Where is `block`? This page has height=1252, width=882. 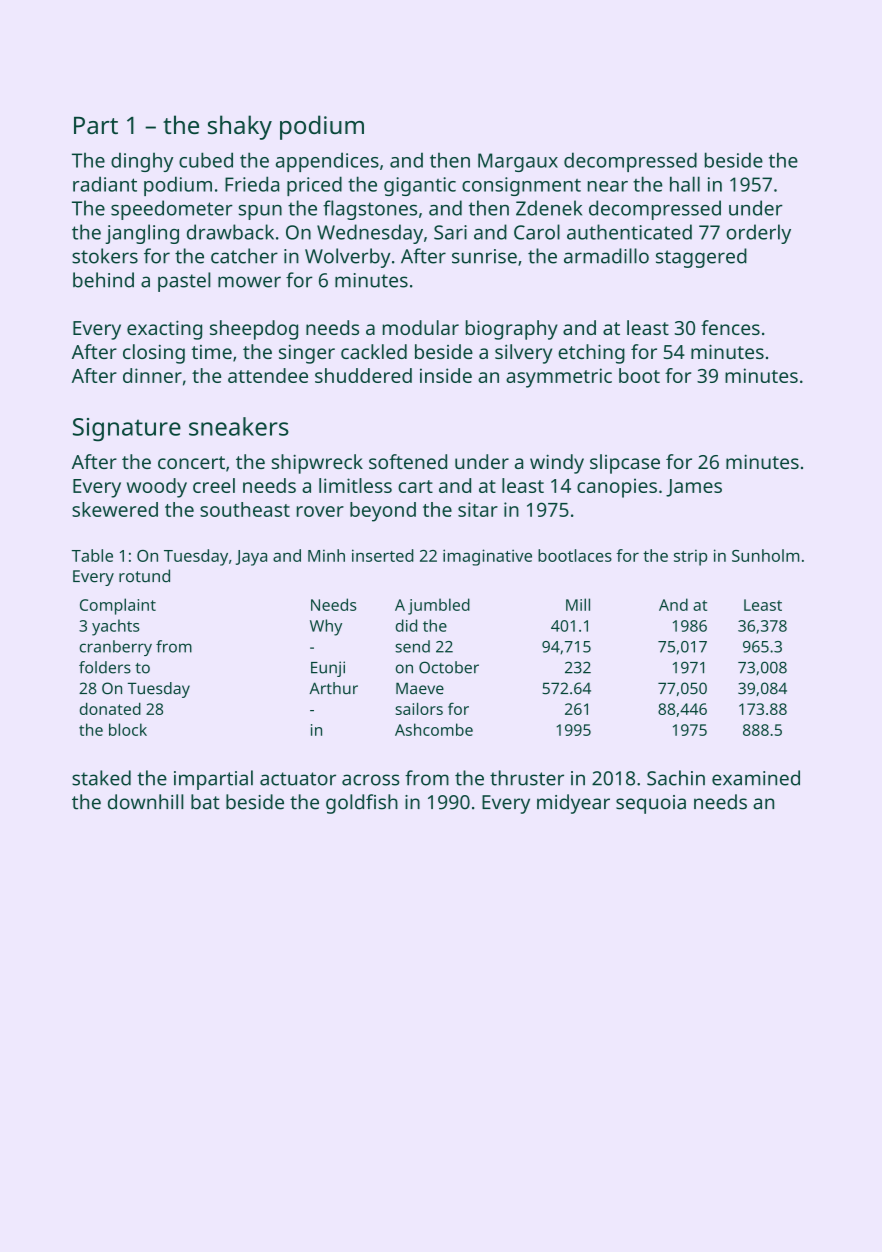 block is located at coordinates (128, 729).
